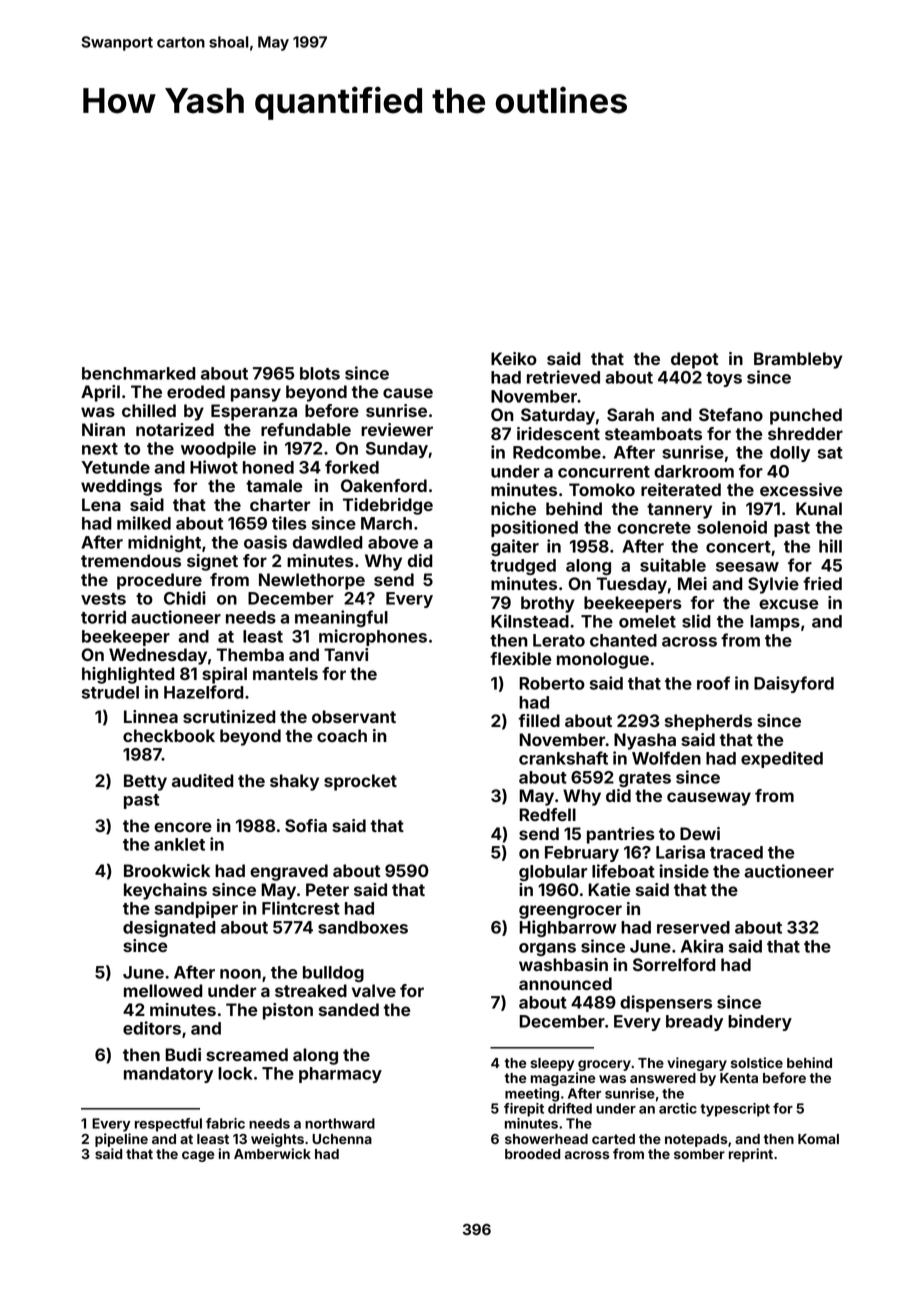 The width and height of the page is (924, 1311). I want to click on notarized, so click(175, 429).
